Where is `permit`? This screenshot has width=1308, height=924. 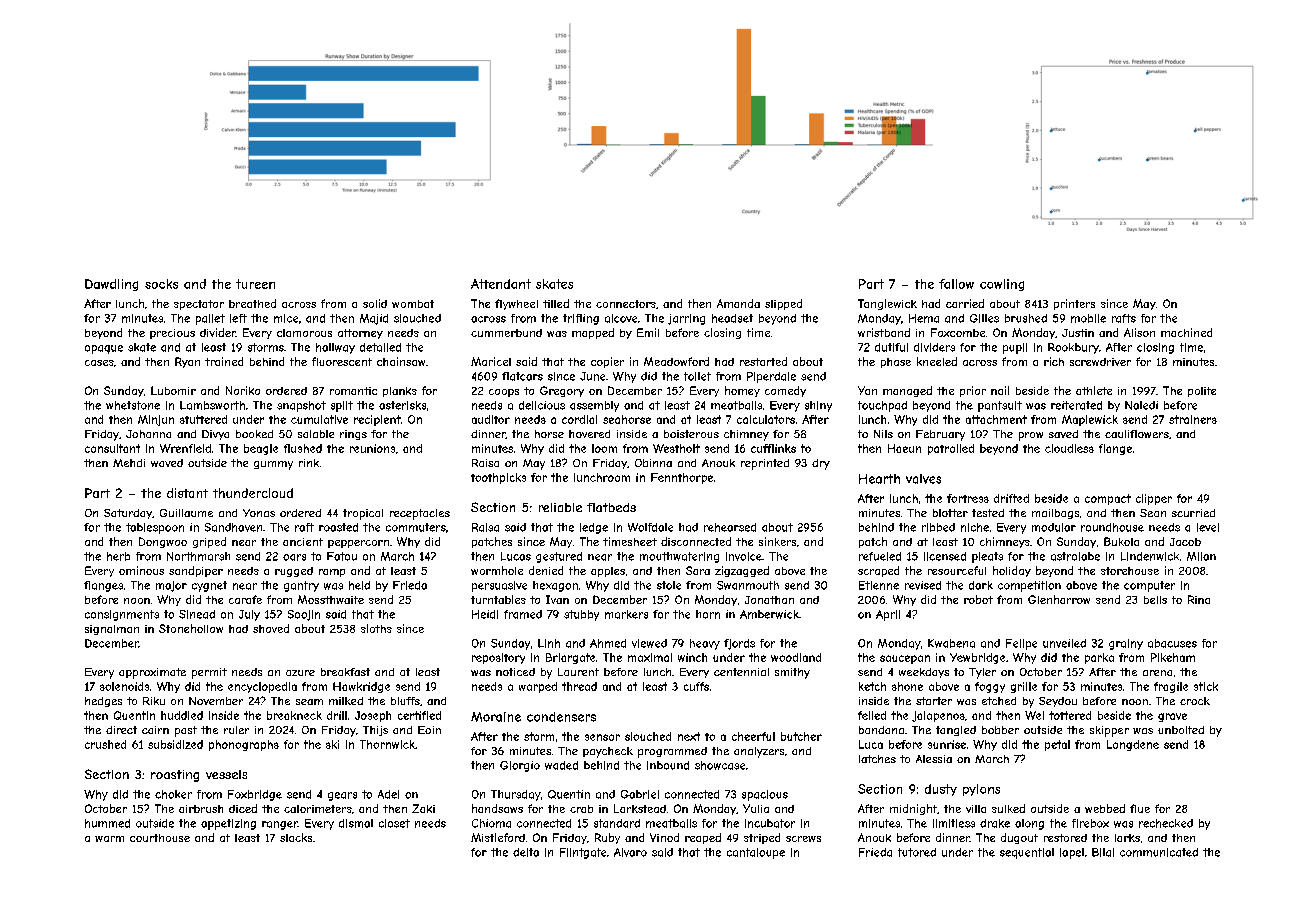
permit is located at coordinates (209, 673).
